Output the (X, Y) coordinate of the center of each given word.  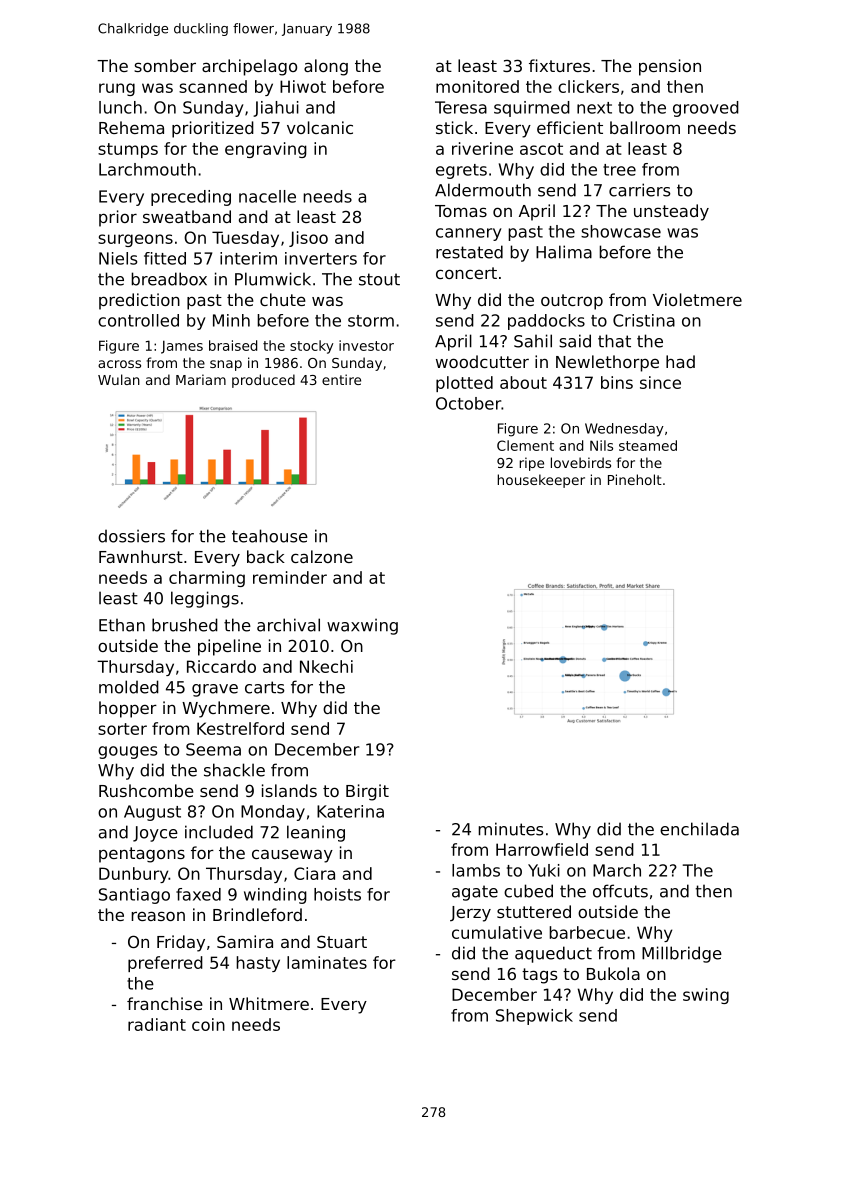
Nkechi (326, 666)
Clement (525, 445)
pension (670, 67)
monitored (477, 86)
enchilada (699, 829)
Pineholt (635, 479)
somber (165, 65)
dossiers (131, 536)
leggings (205, 599)
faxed (198, 894)
